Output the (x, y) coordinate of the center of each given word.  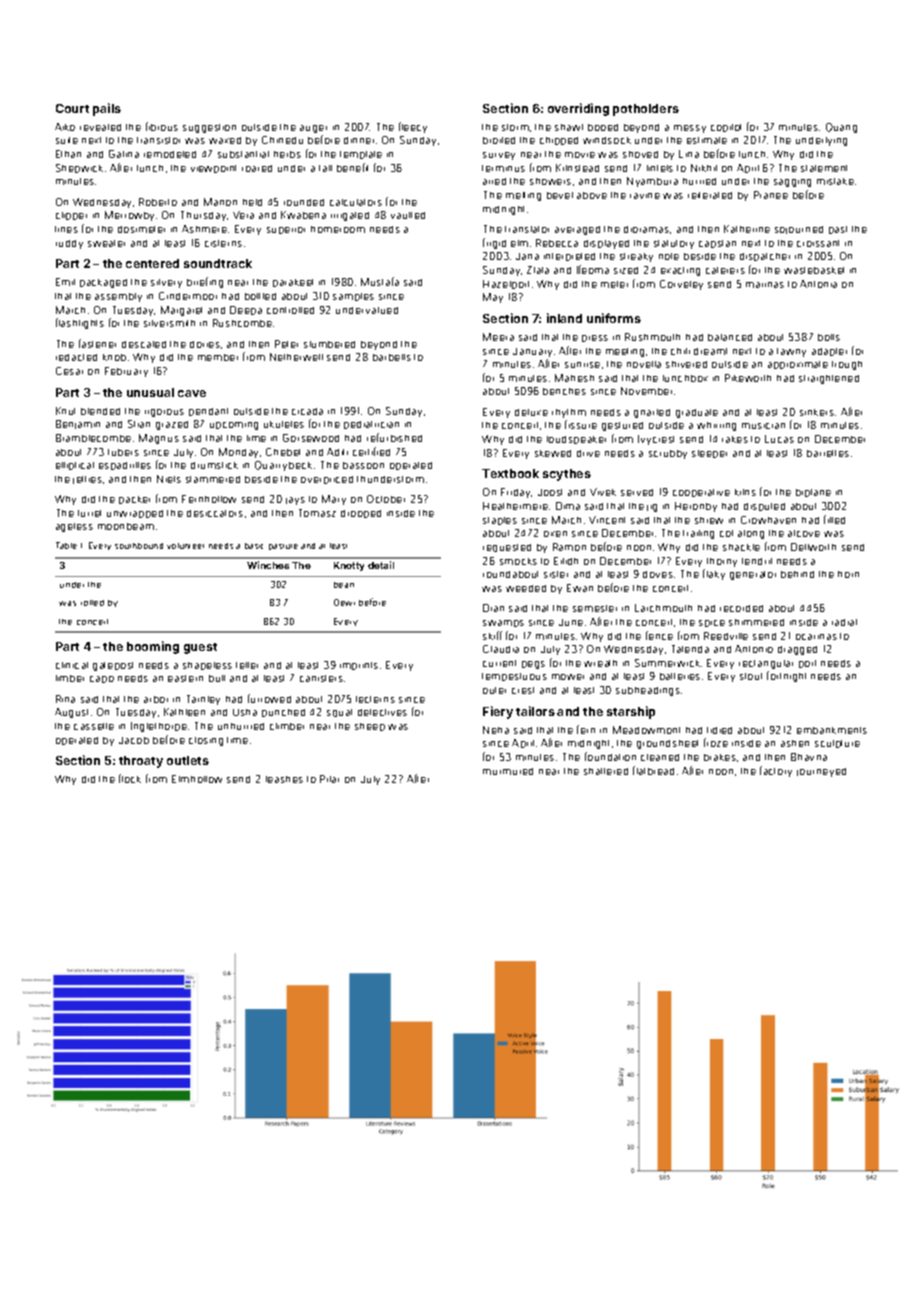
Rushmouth (652, 337)
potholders (646, 110)
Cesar (69, 371)
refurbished (394, 437)
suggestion (209, 128)
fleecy (413, 127)
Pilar (329, 779)
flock (130, 778)
